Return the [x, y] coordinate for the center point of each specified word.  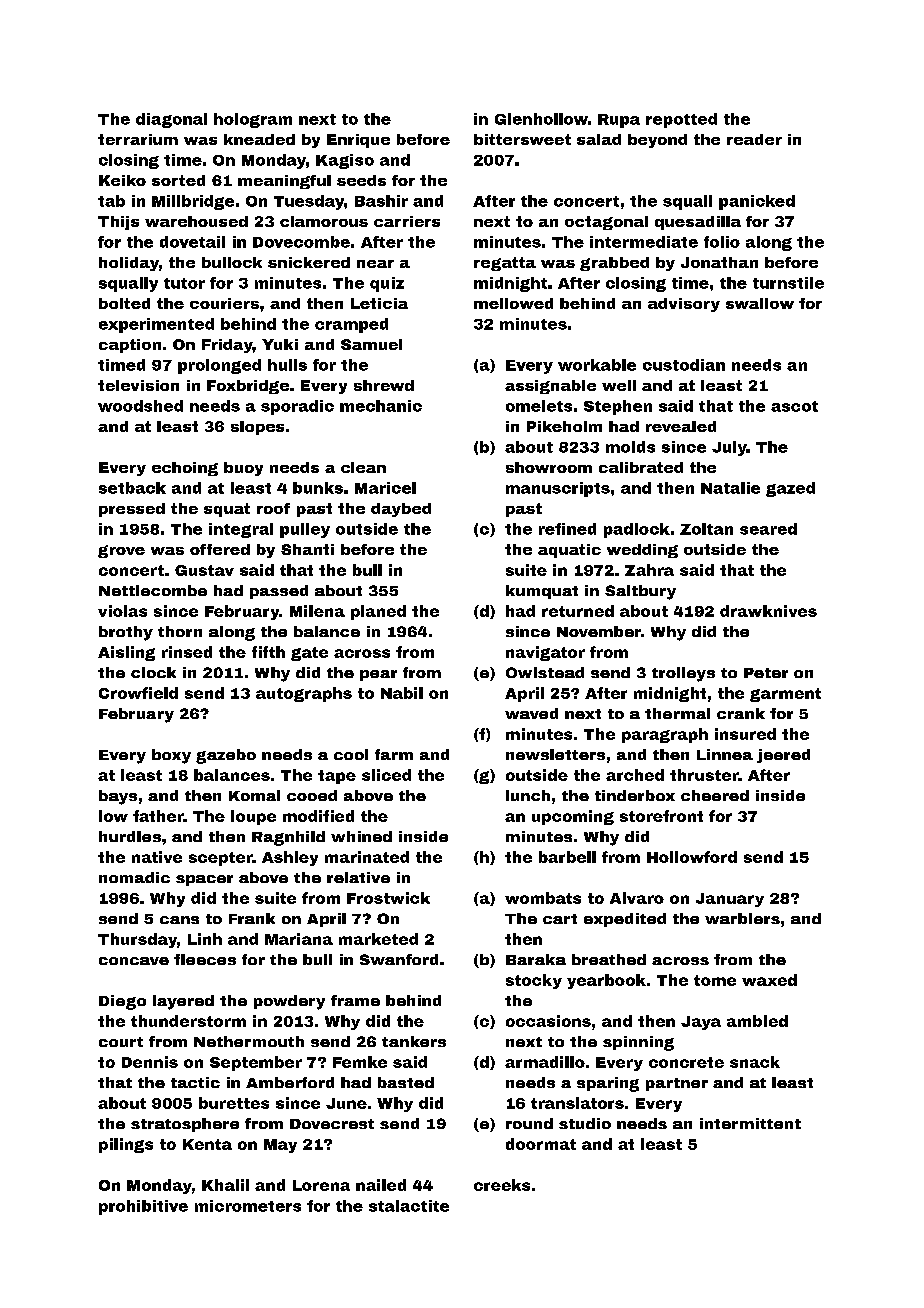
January [730, 900]
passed [279, 592]
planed [378, 612]
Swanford [399, 959]
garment [785, 695]
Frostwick [388, 898]
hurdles [130, 836]
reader [754, 139]
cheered [715, 795]
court [121, 1042]
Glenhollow [541, 119]
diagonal [171, 120]
